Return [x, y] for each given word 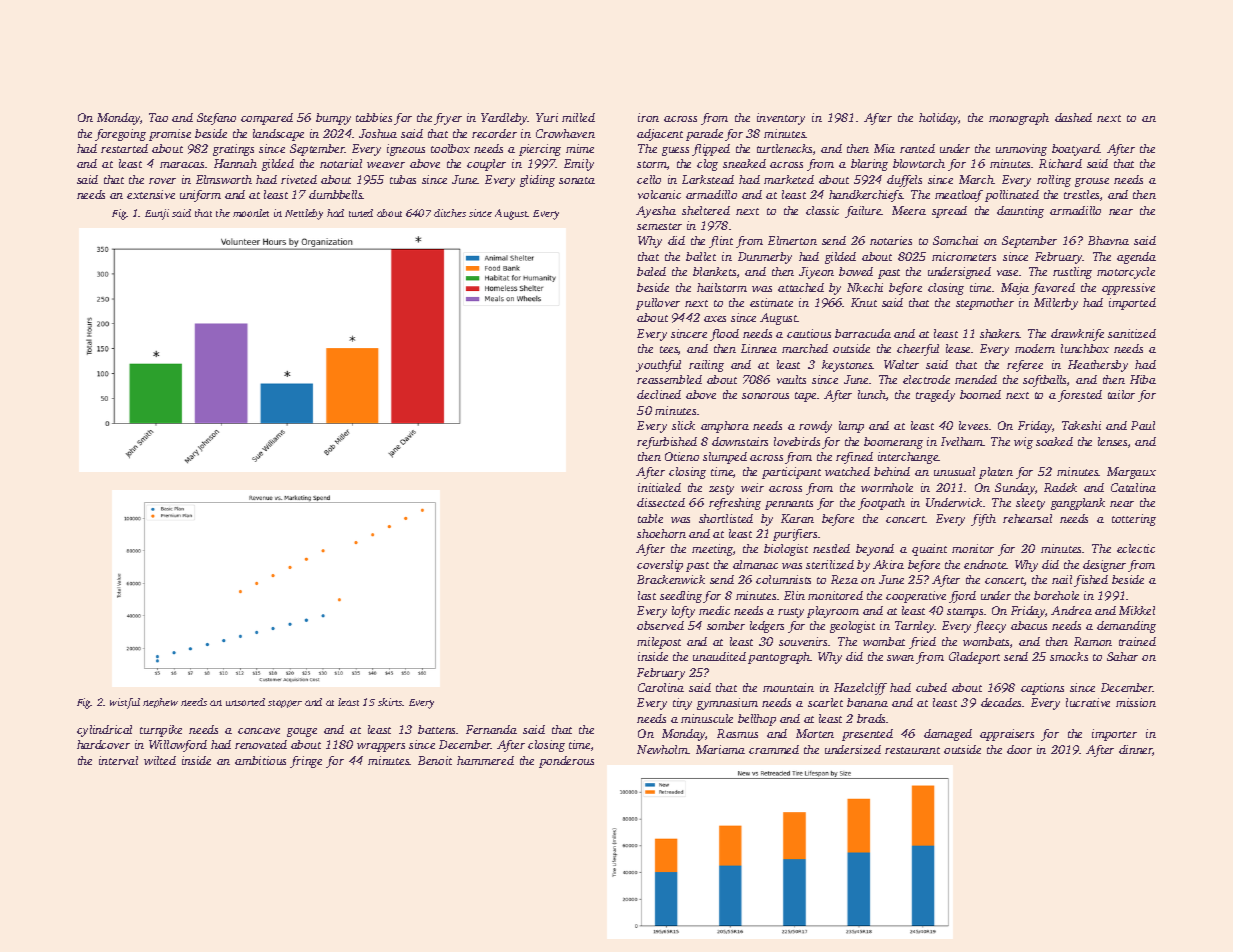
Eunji [157, 214]
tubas [403, 179]
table [650, 518]
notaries [891, 240]
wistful [125, 703]
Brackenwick [671, 579]
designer [1104, 566]
